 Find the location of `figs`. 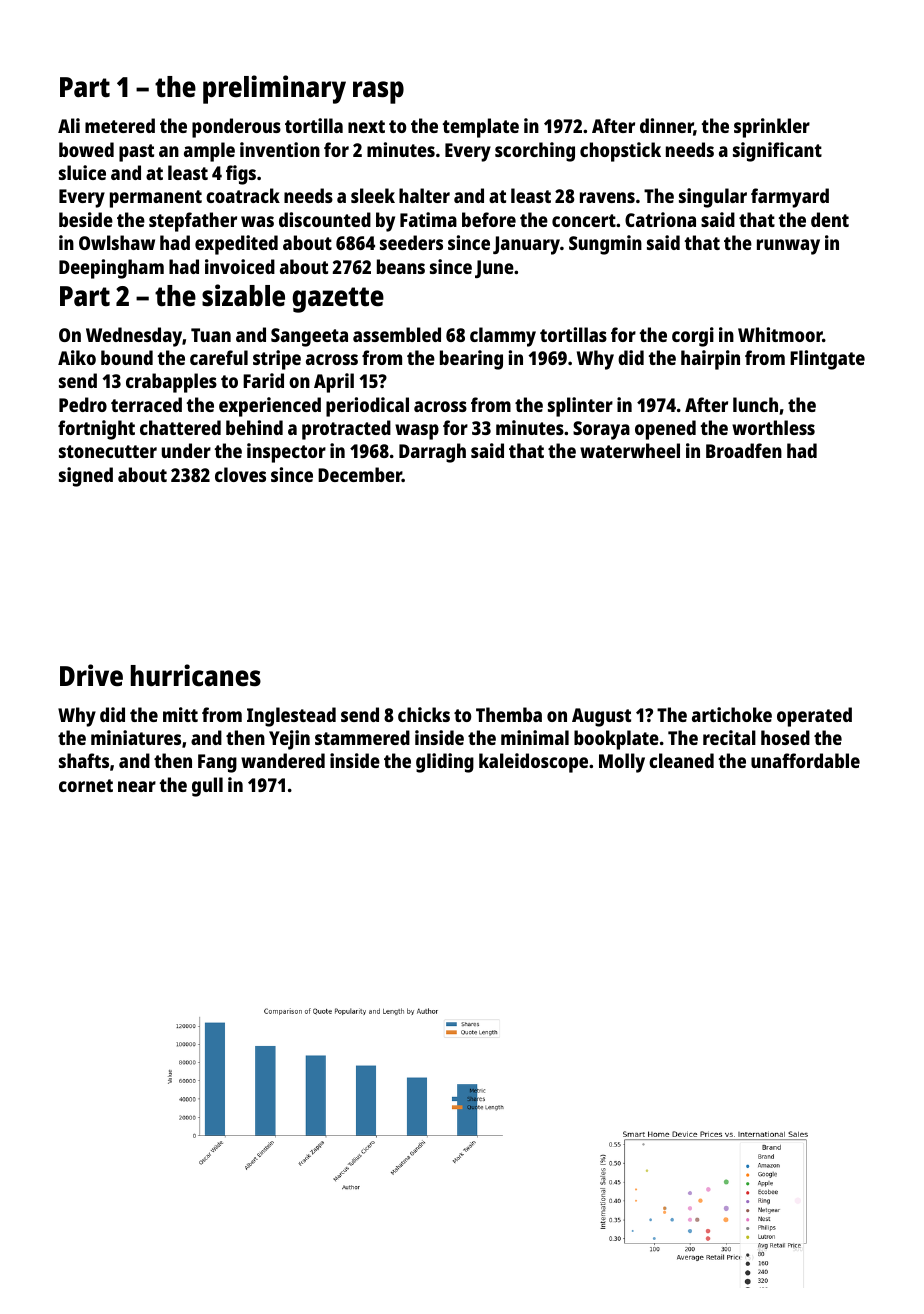

figs is located at coordinates (241, 175).
